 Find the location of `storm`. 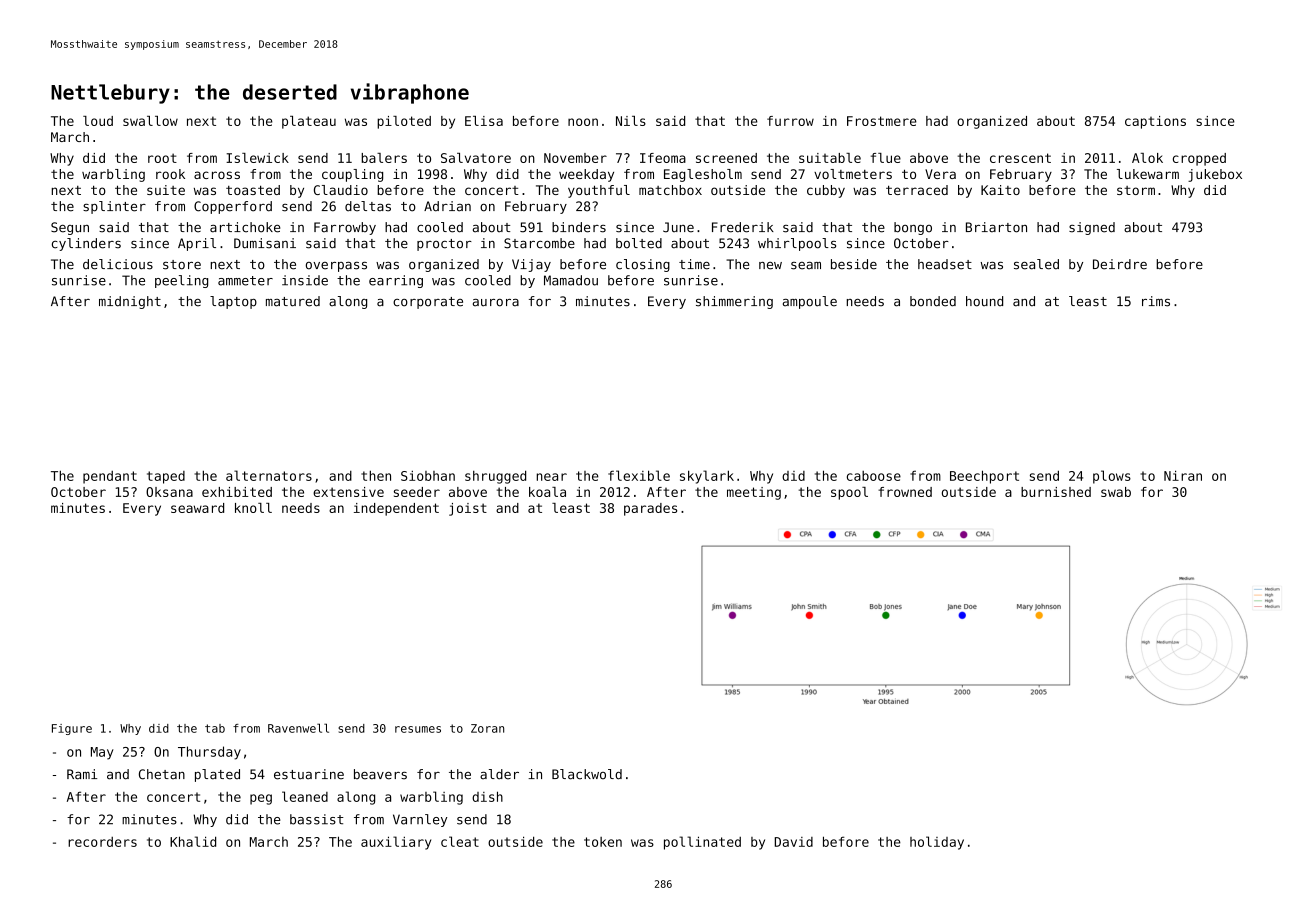

storm is located at coordinates (1136, 190).
